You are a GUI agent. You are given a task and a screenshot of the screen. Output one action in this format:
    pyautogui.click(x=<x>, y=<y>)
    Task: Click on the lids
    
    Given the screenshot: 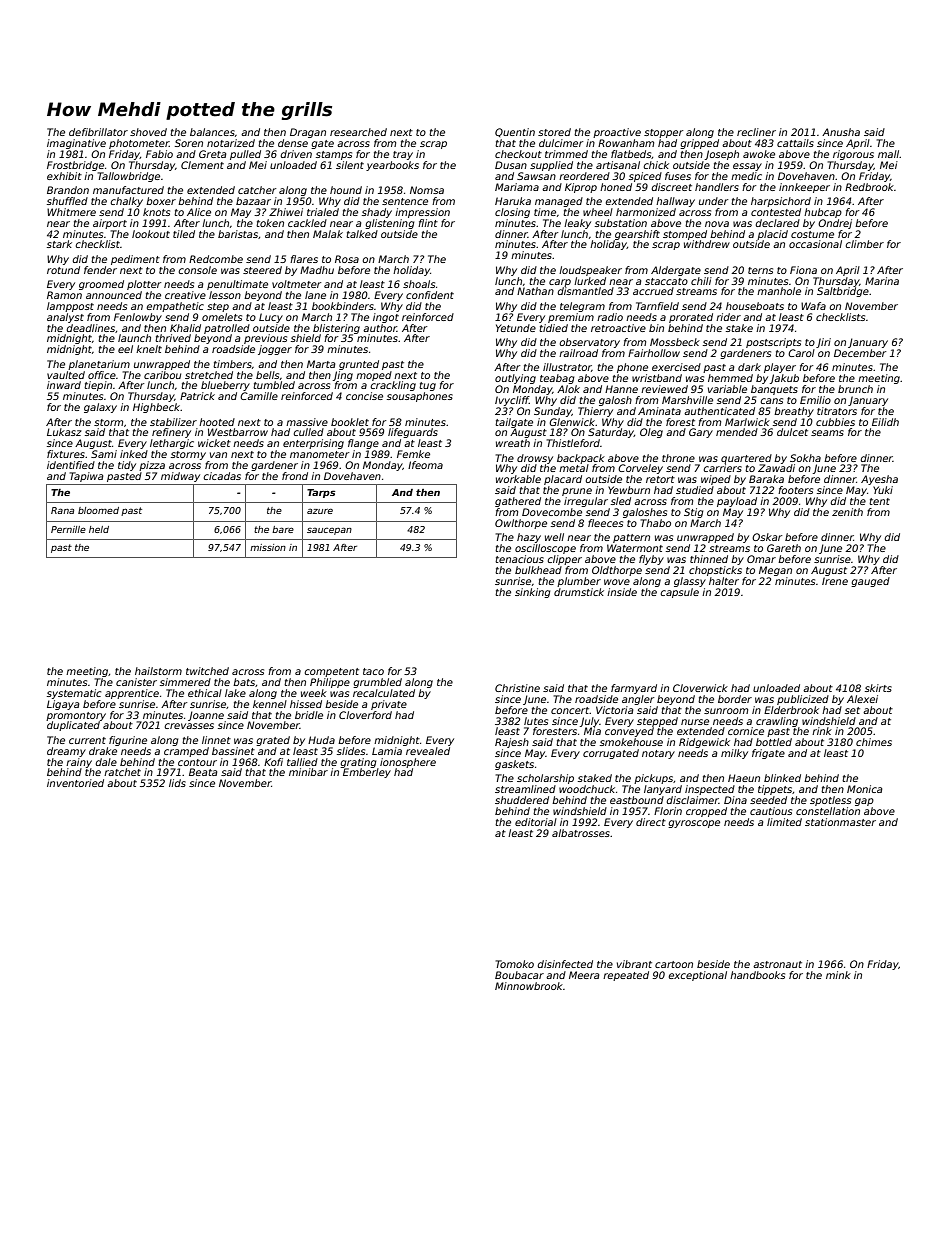 What is the action you would take?
    pyautogui.click(x=177, y=783)
